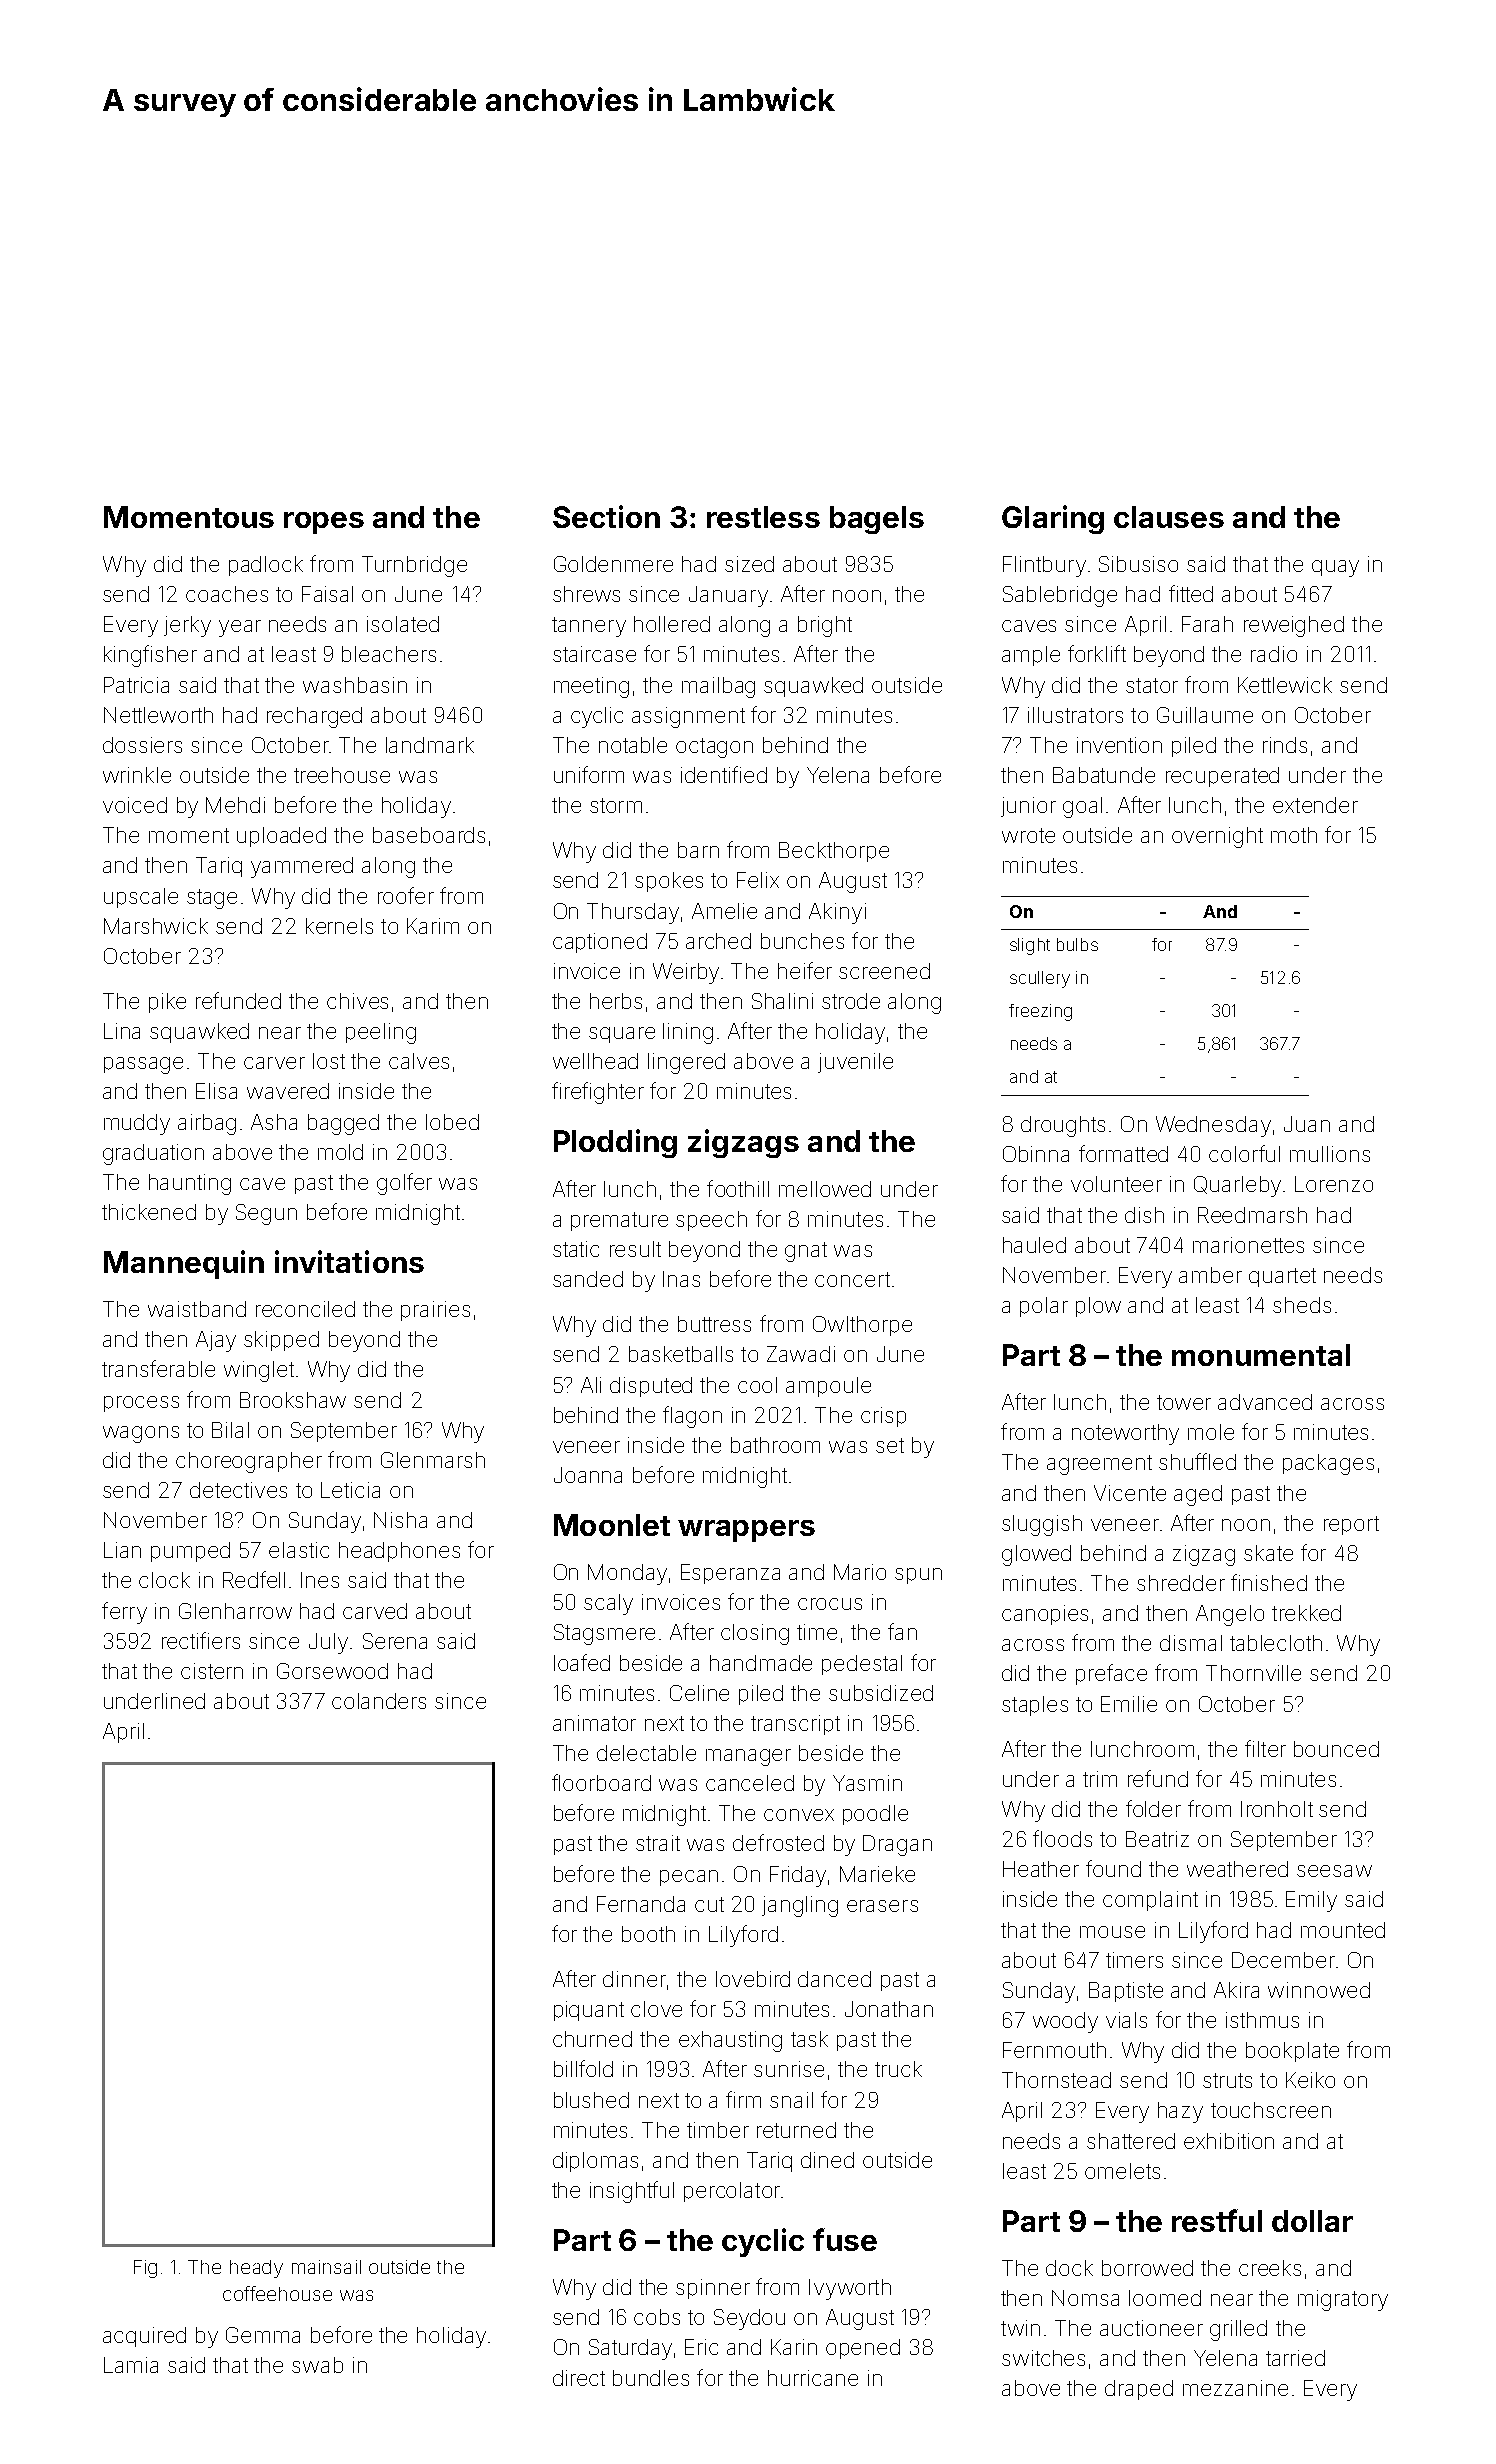 This screenshot has width=1496, height=2464. I want to click on Akinyi, so click(837, 913).
